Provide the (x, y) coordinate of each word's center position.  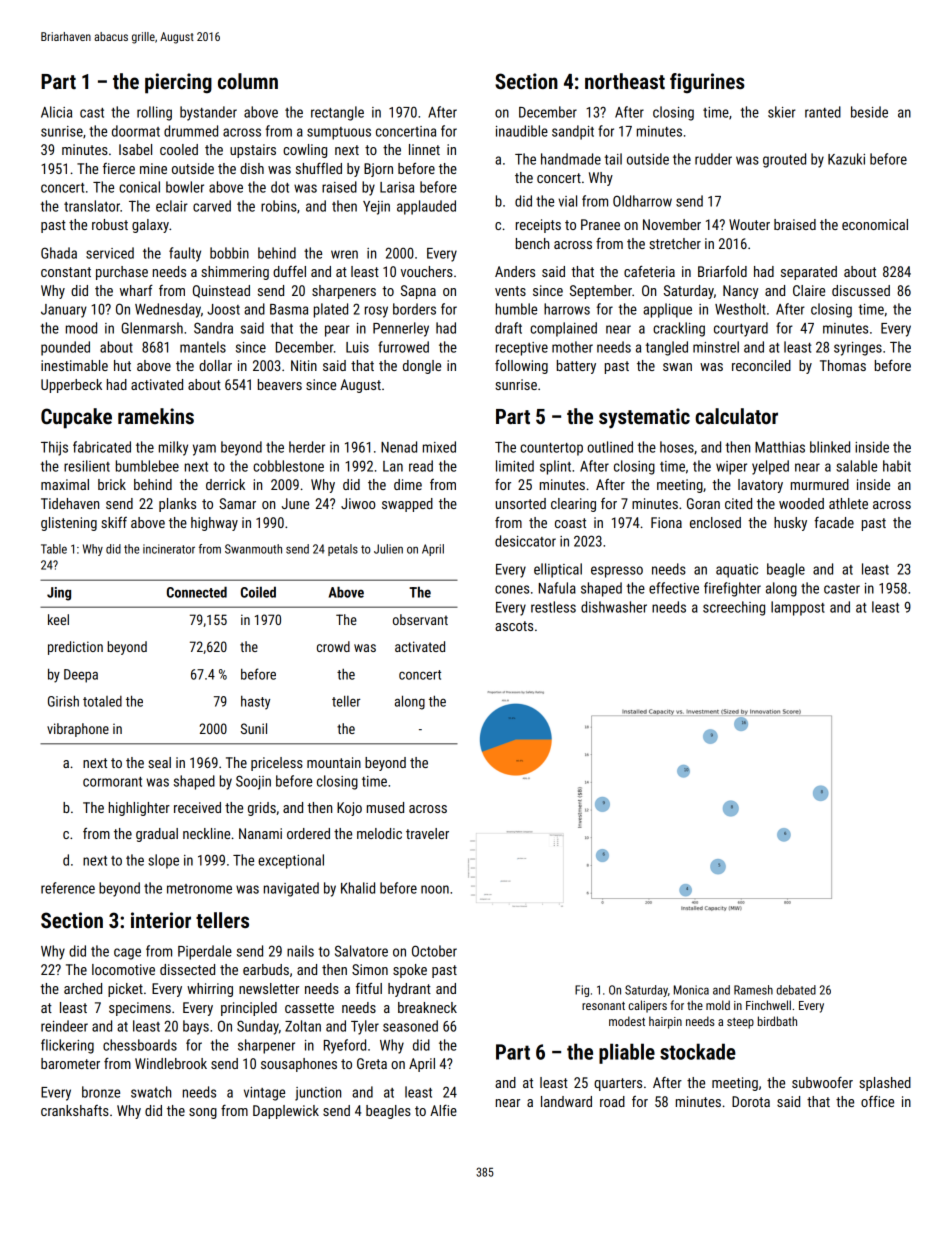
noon (435, 889)
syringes (858, 349)
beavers (280, 384)
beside (869, 112)
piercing (178, 83)
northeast (625, 81)
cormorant (112, 782)
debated (796, 990)
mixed (439, 447)
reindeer (64, 1026)
